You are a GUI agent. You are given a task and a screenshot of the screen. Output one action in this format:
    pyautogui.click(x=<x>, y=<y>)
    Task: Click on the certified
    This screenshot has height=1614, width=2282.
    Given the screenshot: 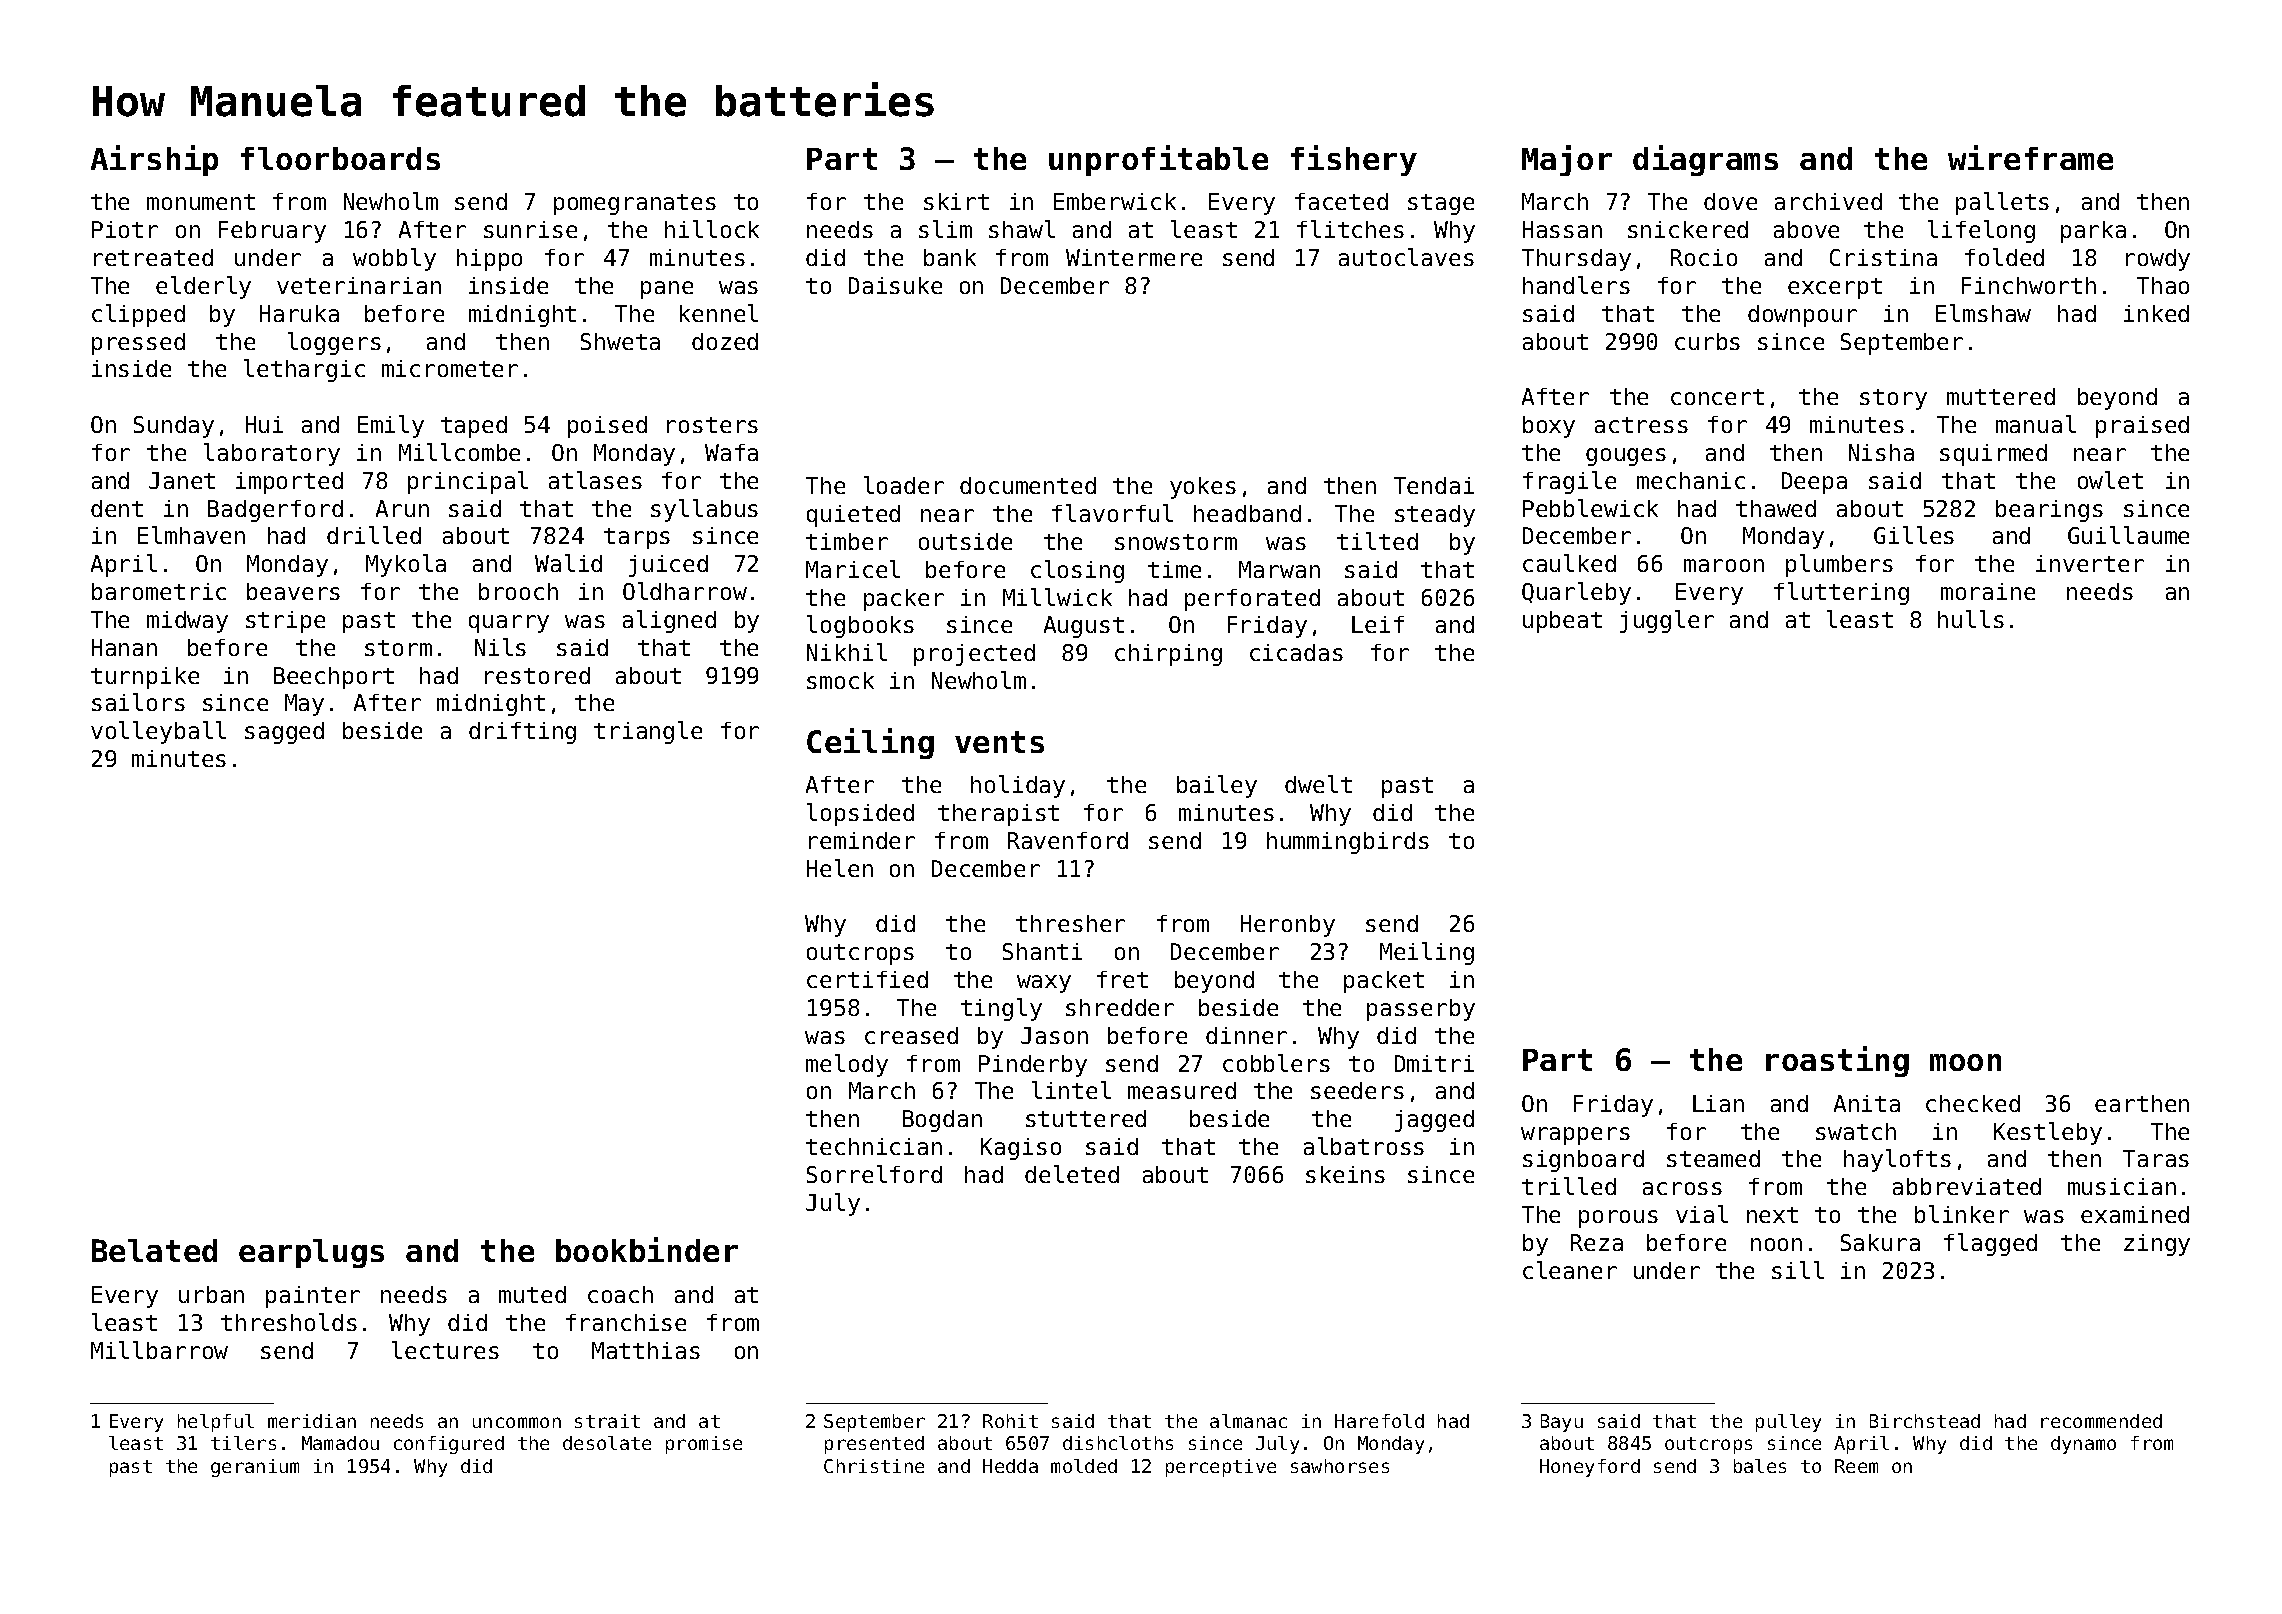 What is the action you would take?
    pyautogui.click(x=867, y=979)
